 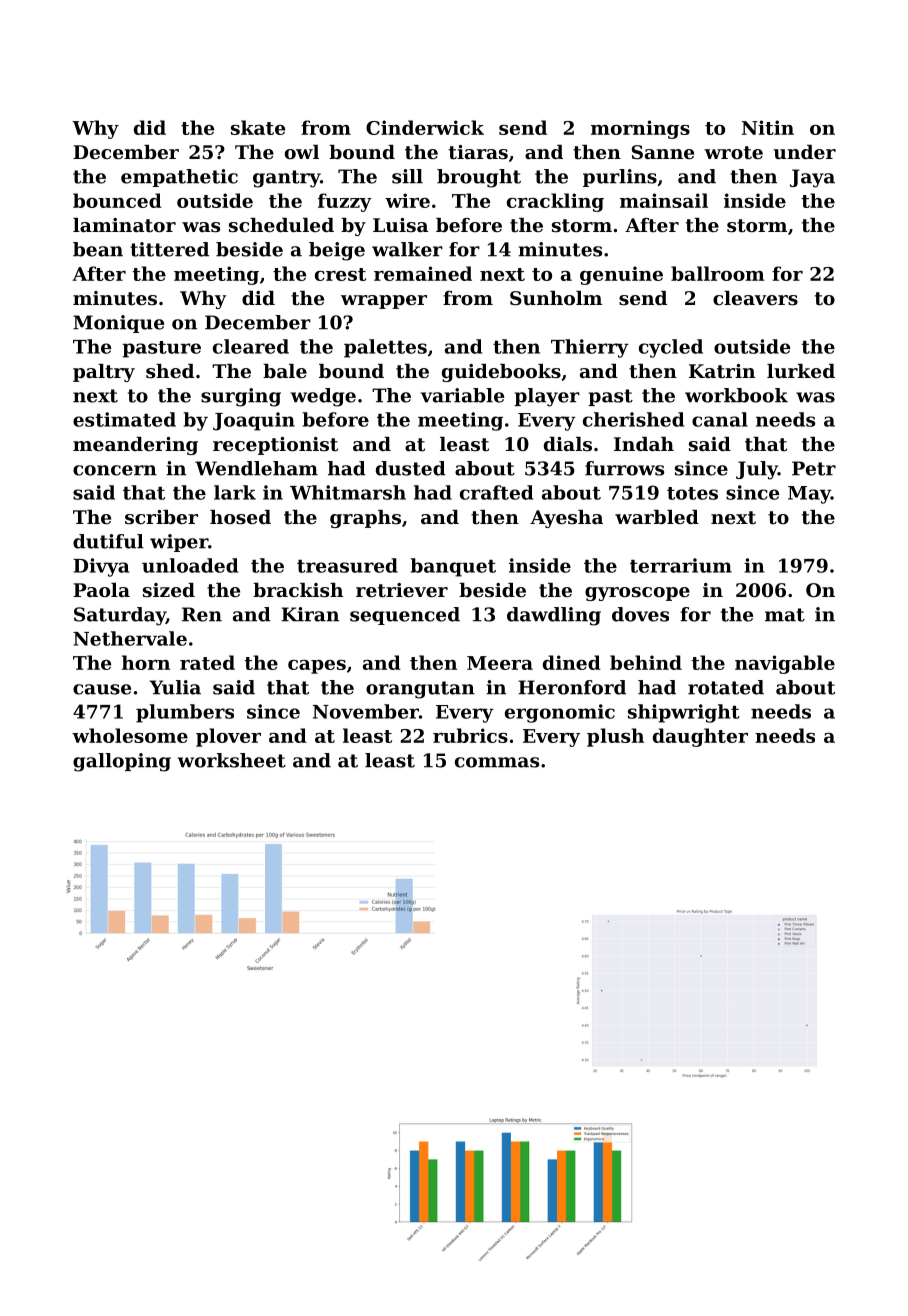 I want to click on sequenced, so click(x=405, y=616).
